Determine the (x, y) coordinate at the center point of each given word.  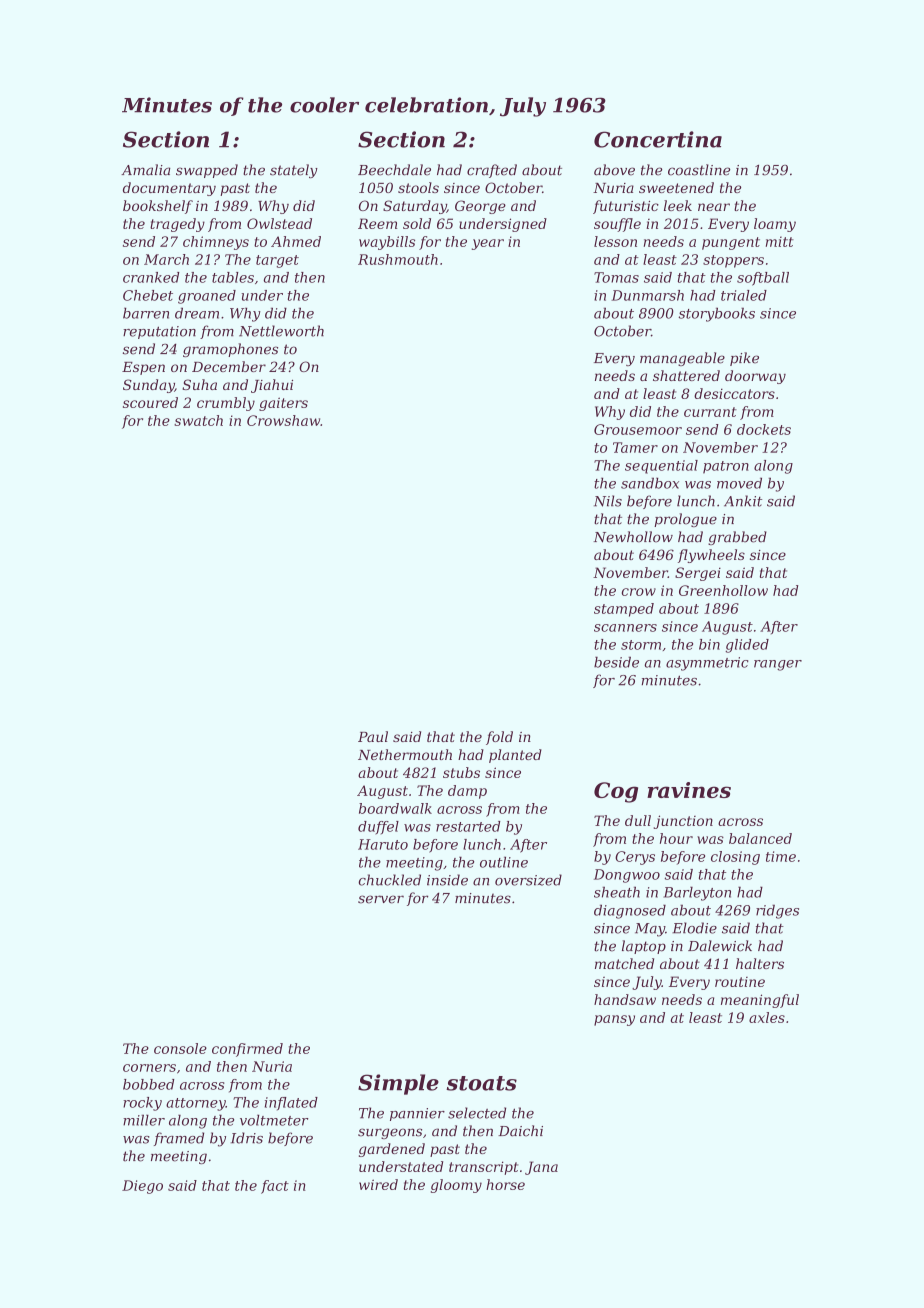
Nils (608, 501)
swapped (207, 171)
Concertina (658, 139)
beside (616, 662)
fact (275, 1187)
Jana (541, 1168)
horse (505, 1184)
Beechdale (394, 170)
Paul (373, 736)
